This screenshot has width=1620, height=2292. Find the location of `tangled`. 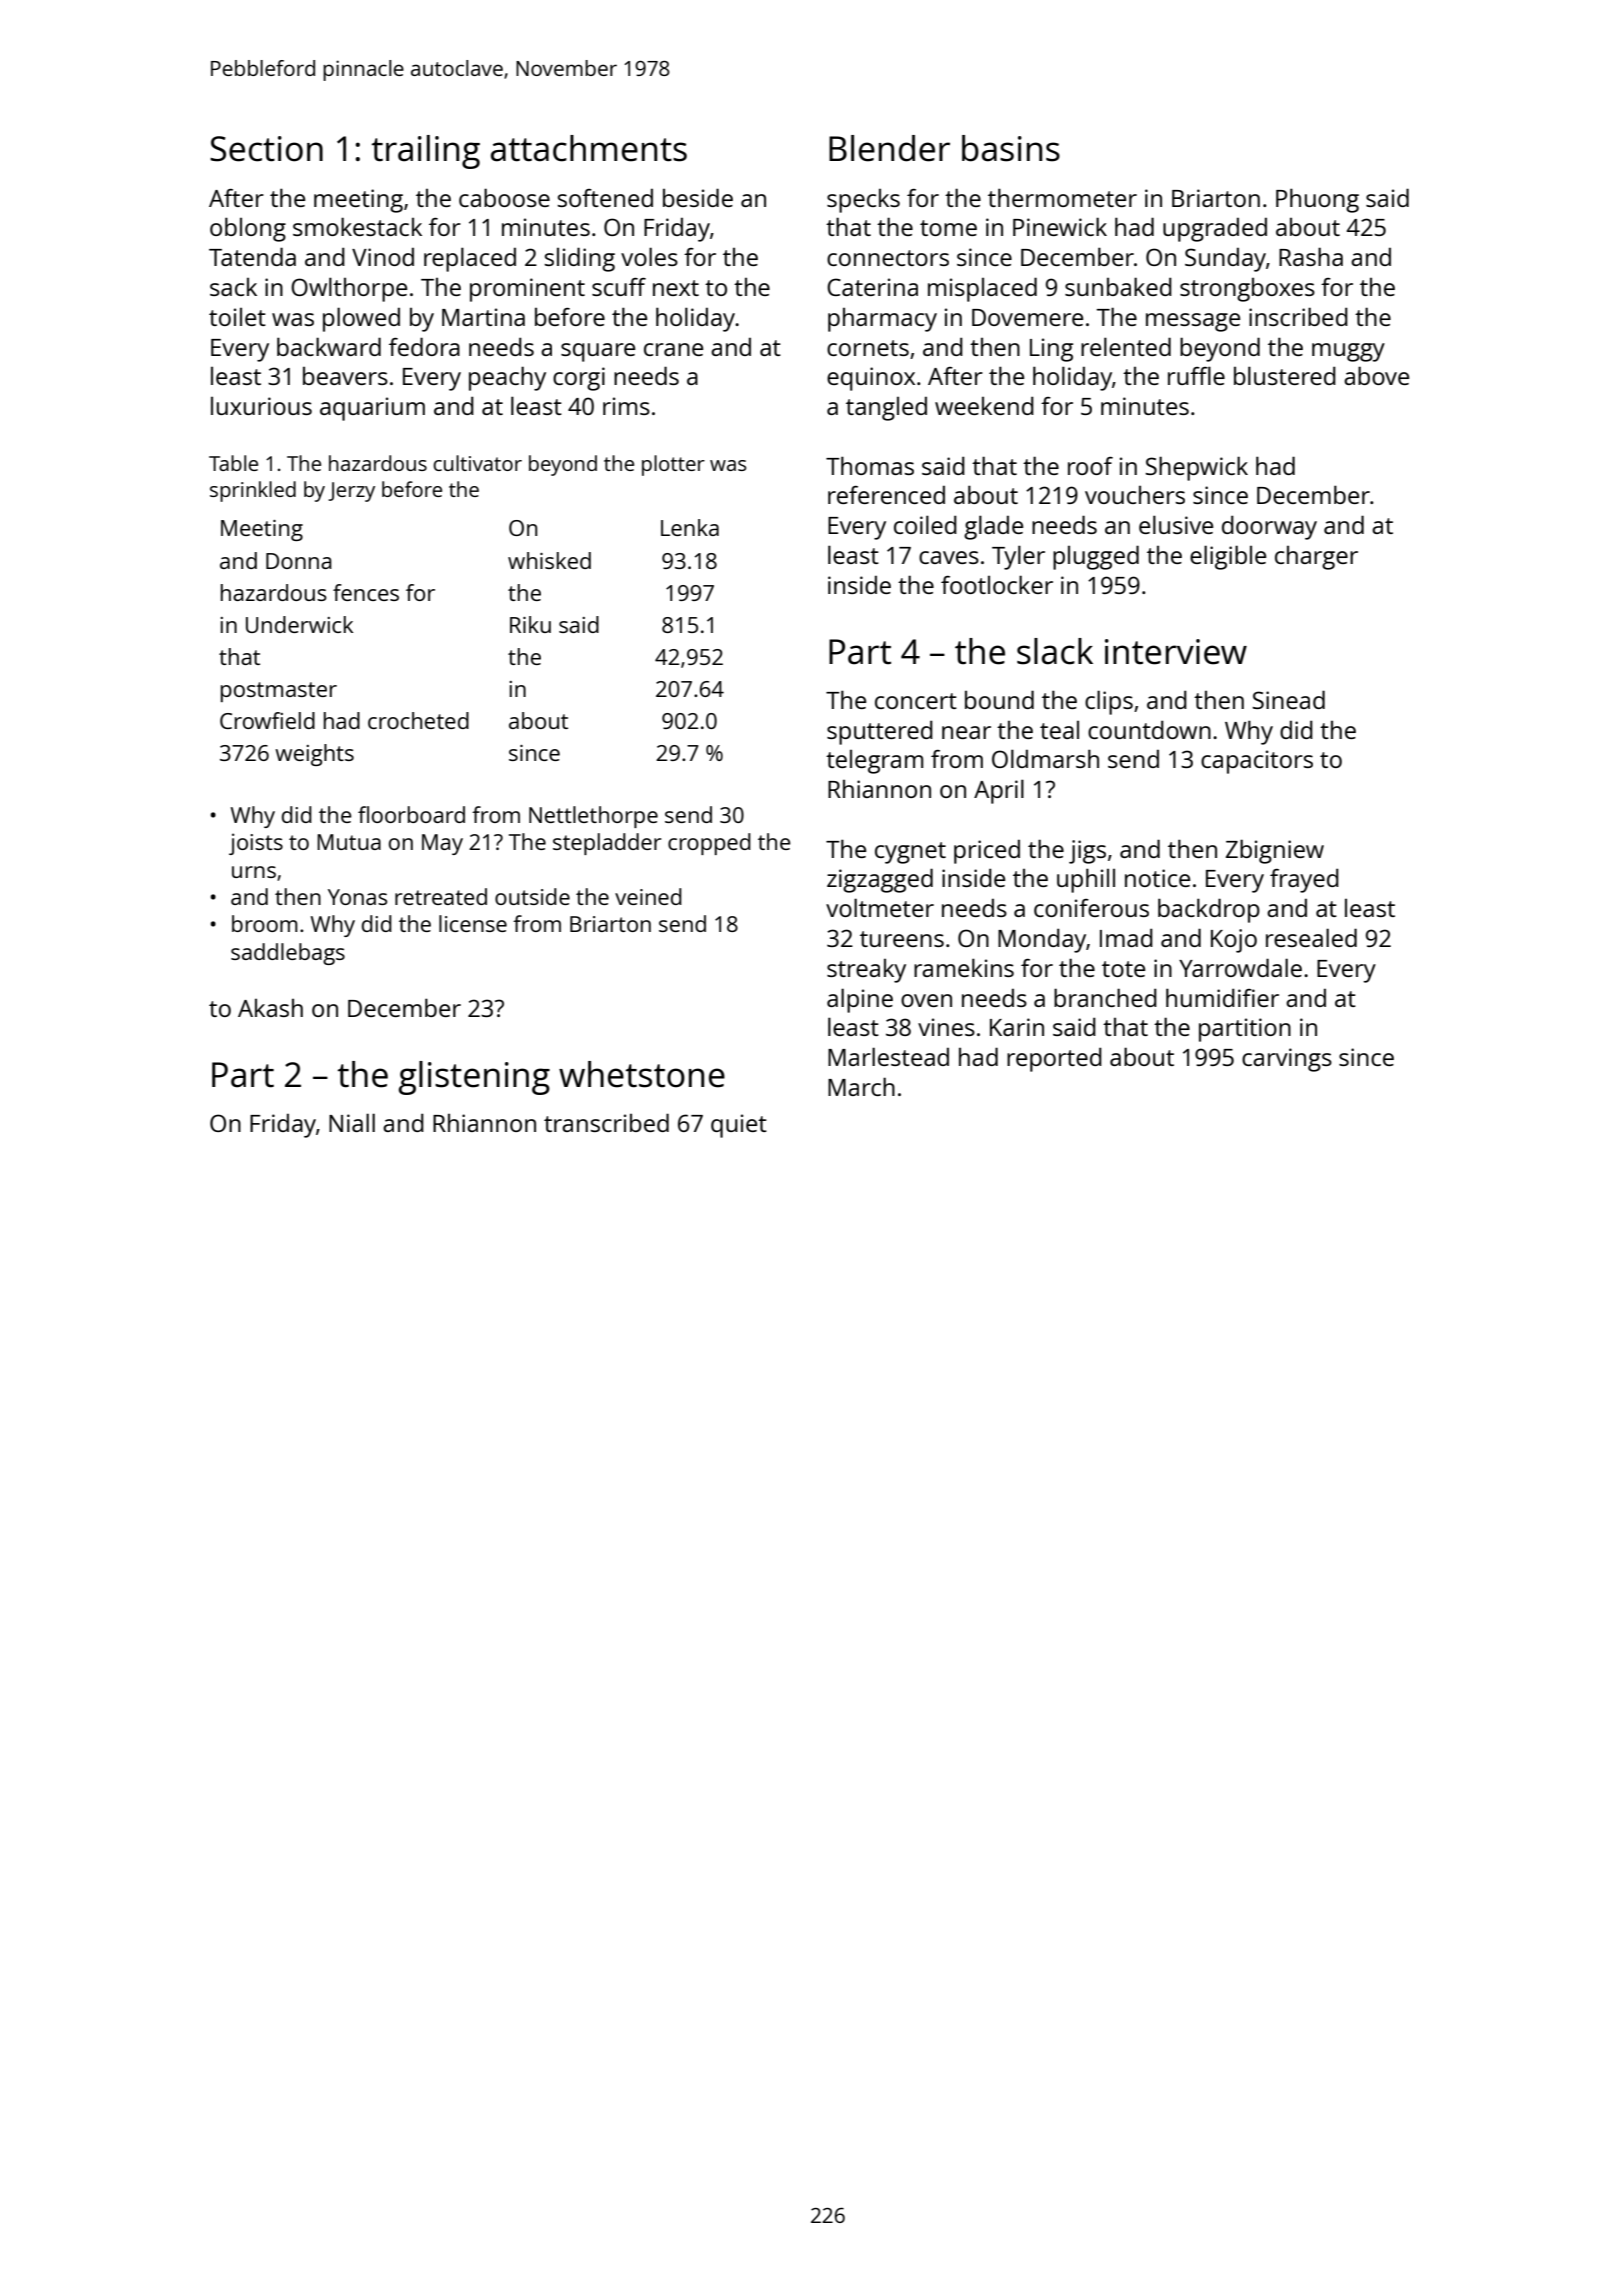

tangled is located at coordinates (886, 409).
